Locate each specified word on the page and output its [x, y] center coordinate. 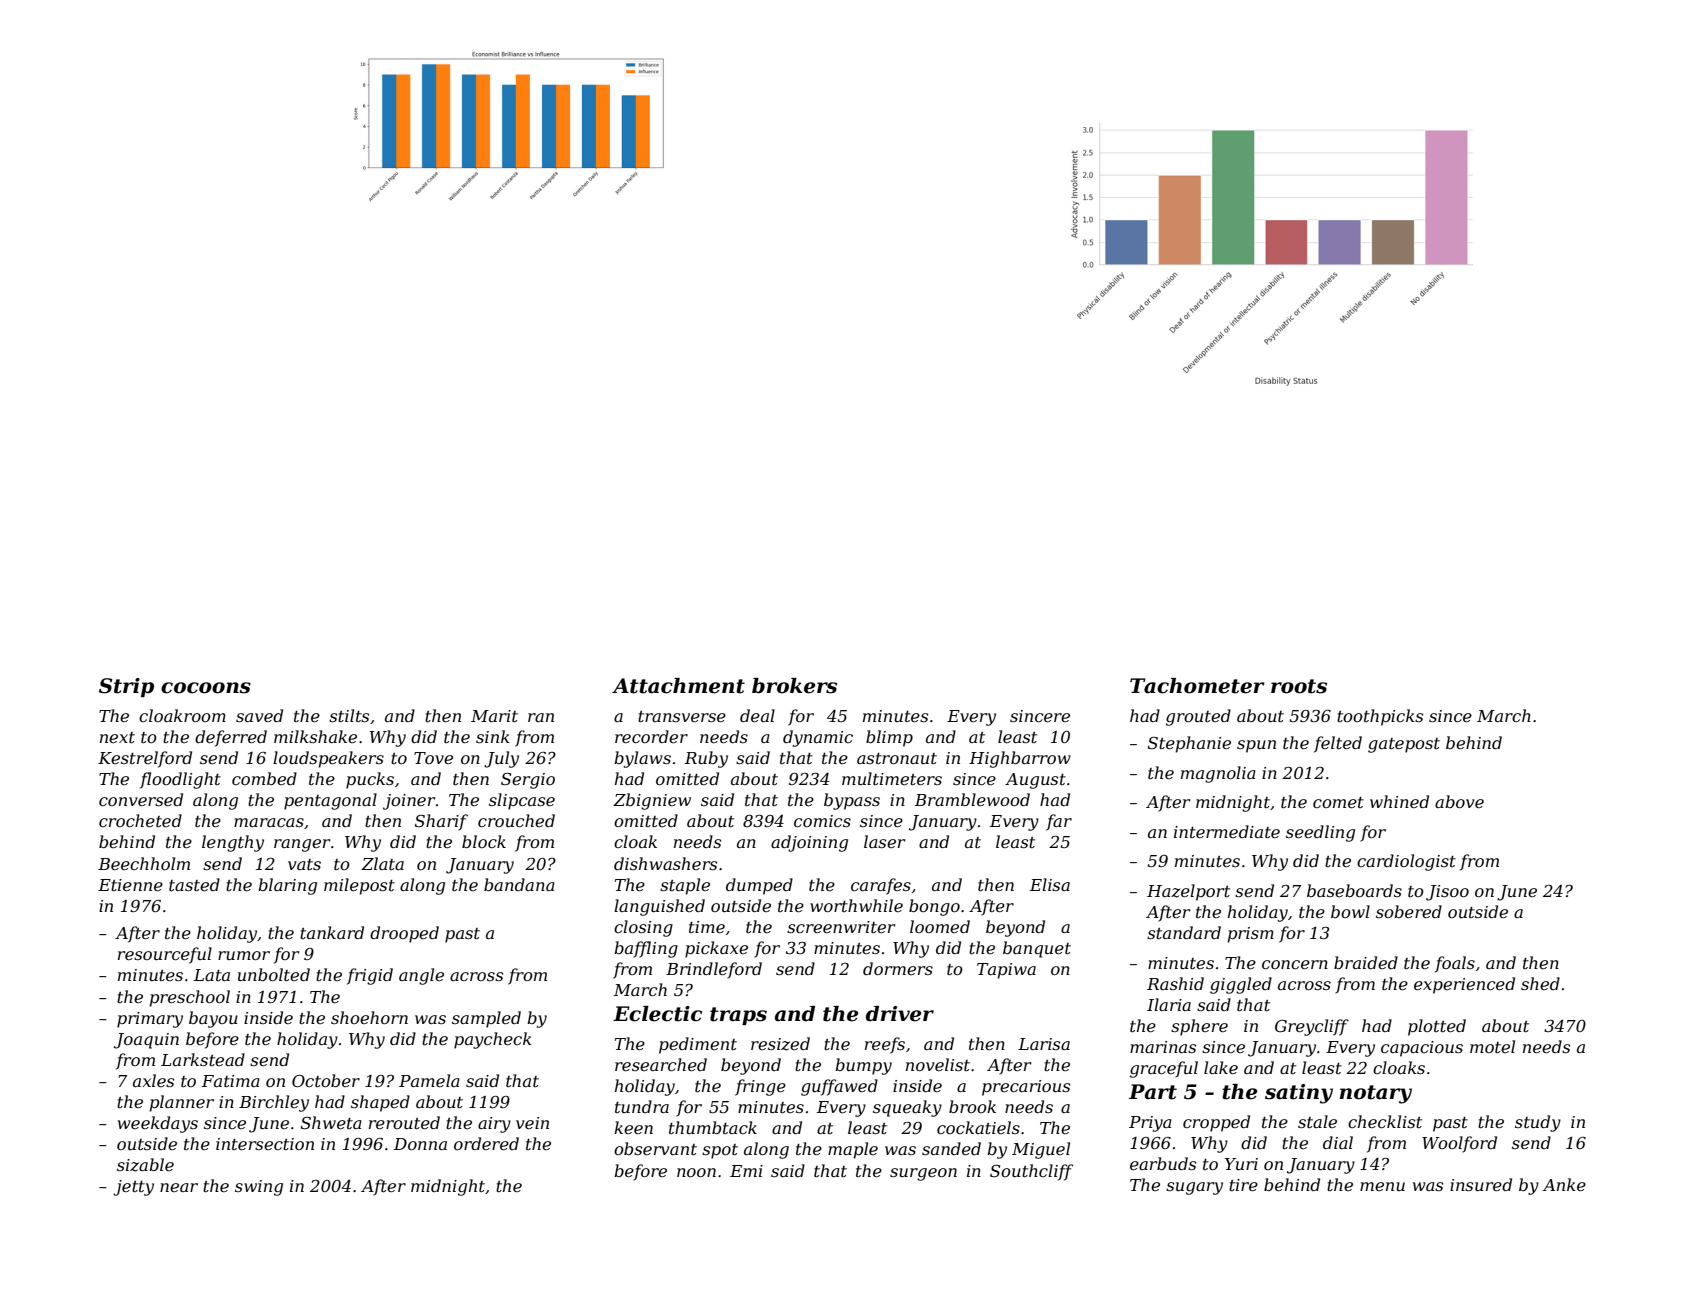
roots [1299, 686]
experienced [1464, 985]
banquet [1037, 949]
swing [259, 1188]
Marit [494, 716]
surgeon [923, 1174]
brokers [794, 686]
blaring [287, 886]
